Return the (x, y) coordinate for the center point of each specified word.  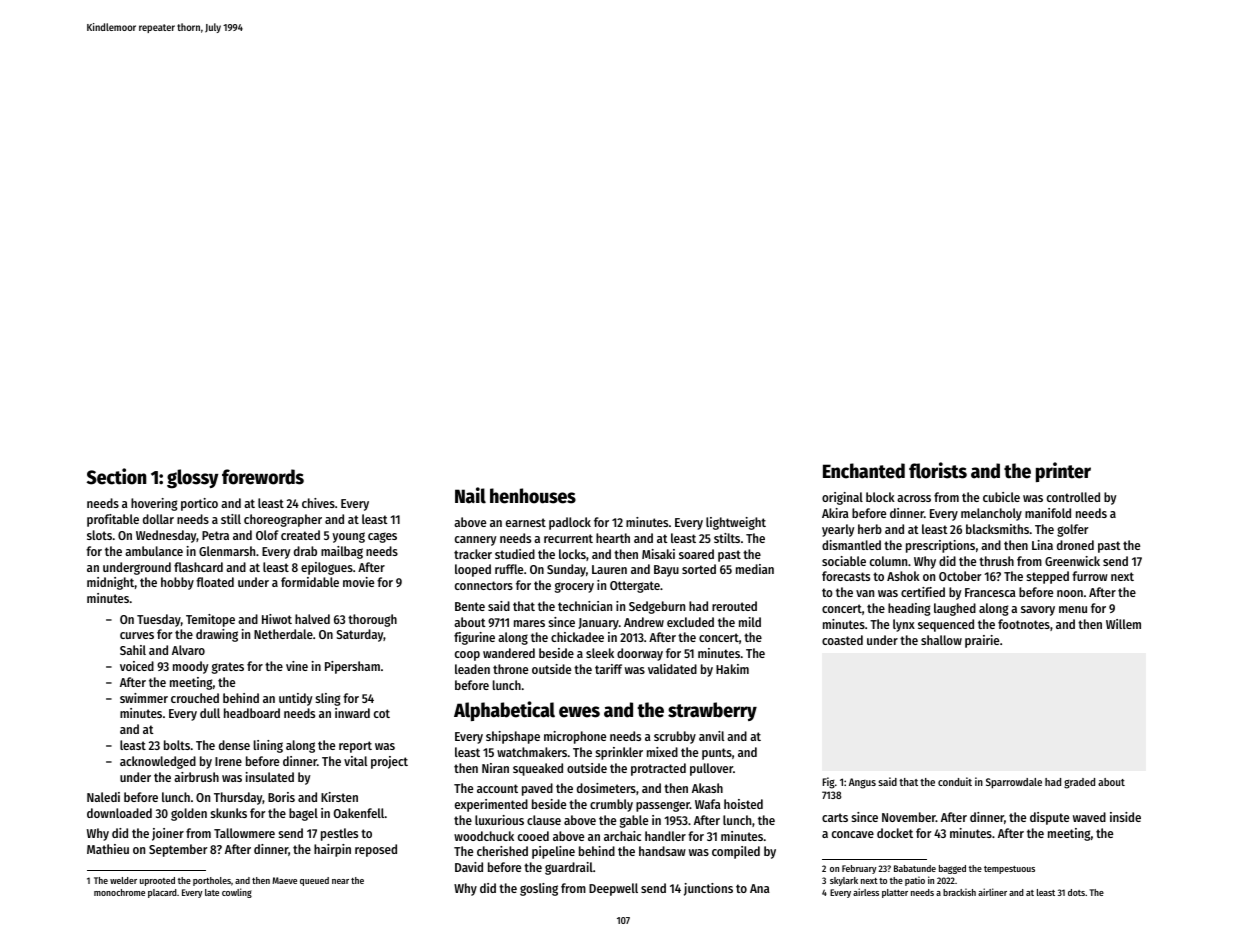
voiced (137, 666)
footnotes (1024, 624)
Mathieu (108, 849)
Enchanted (864, 471)
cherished (502, 851)
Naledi (103, 797)
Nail (470, 495)
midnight (110, 583)
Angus (862, 783)
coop (467, 656)
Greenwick (1072, 561)
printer (1063, 472)
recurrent (568, 538)
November (909, 817)
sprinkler (619, 753)
